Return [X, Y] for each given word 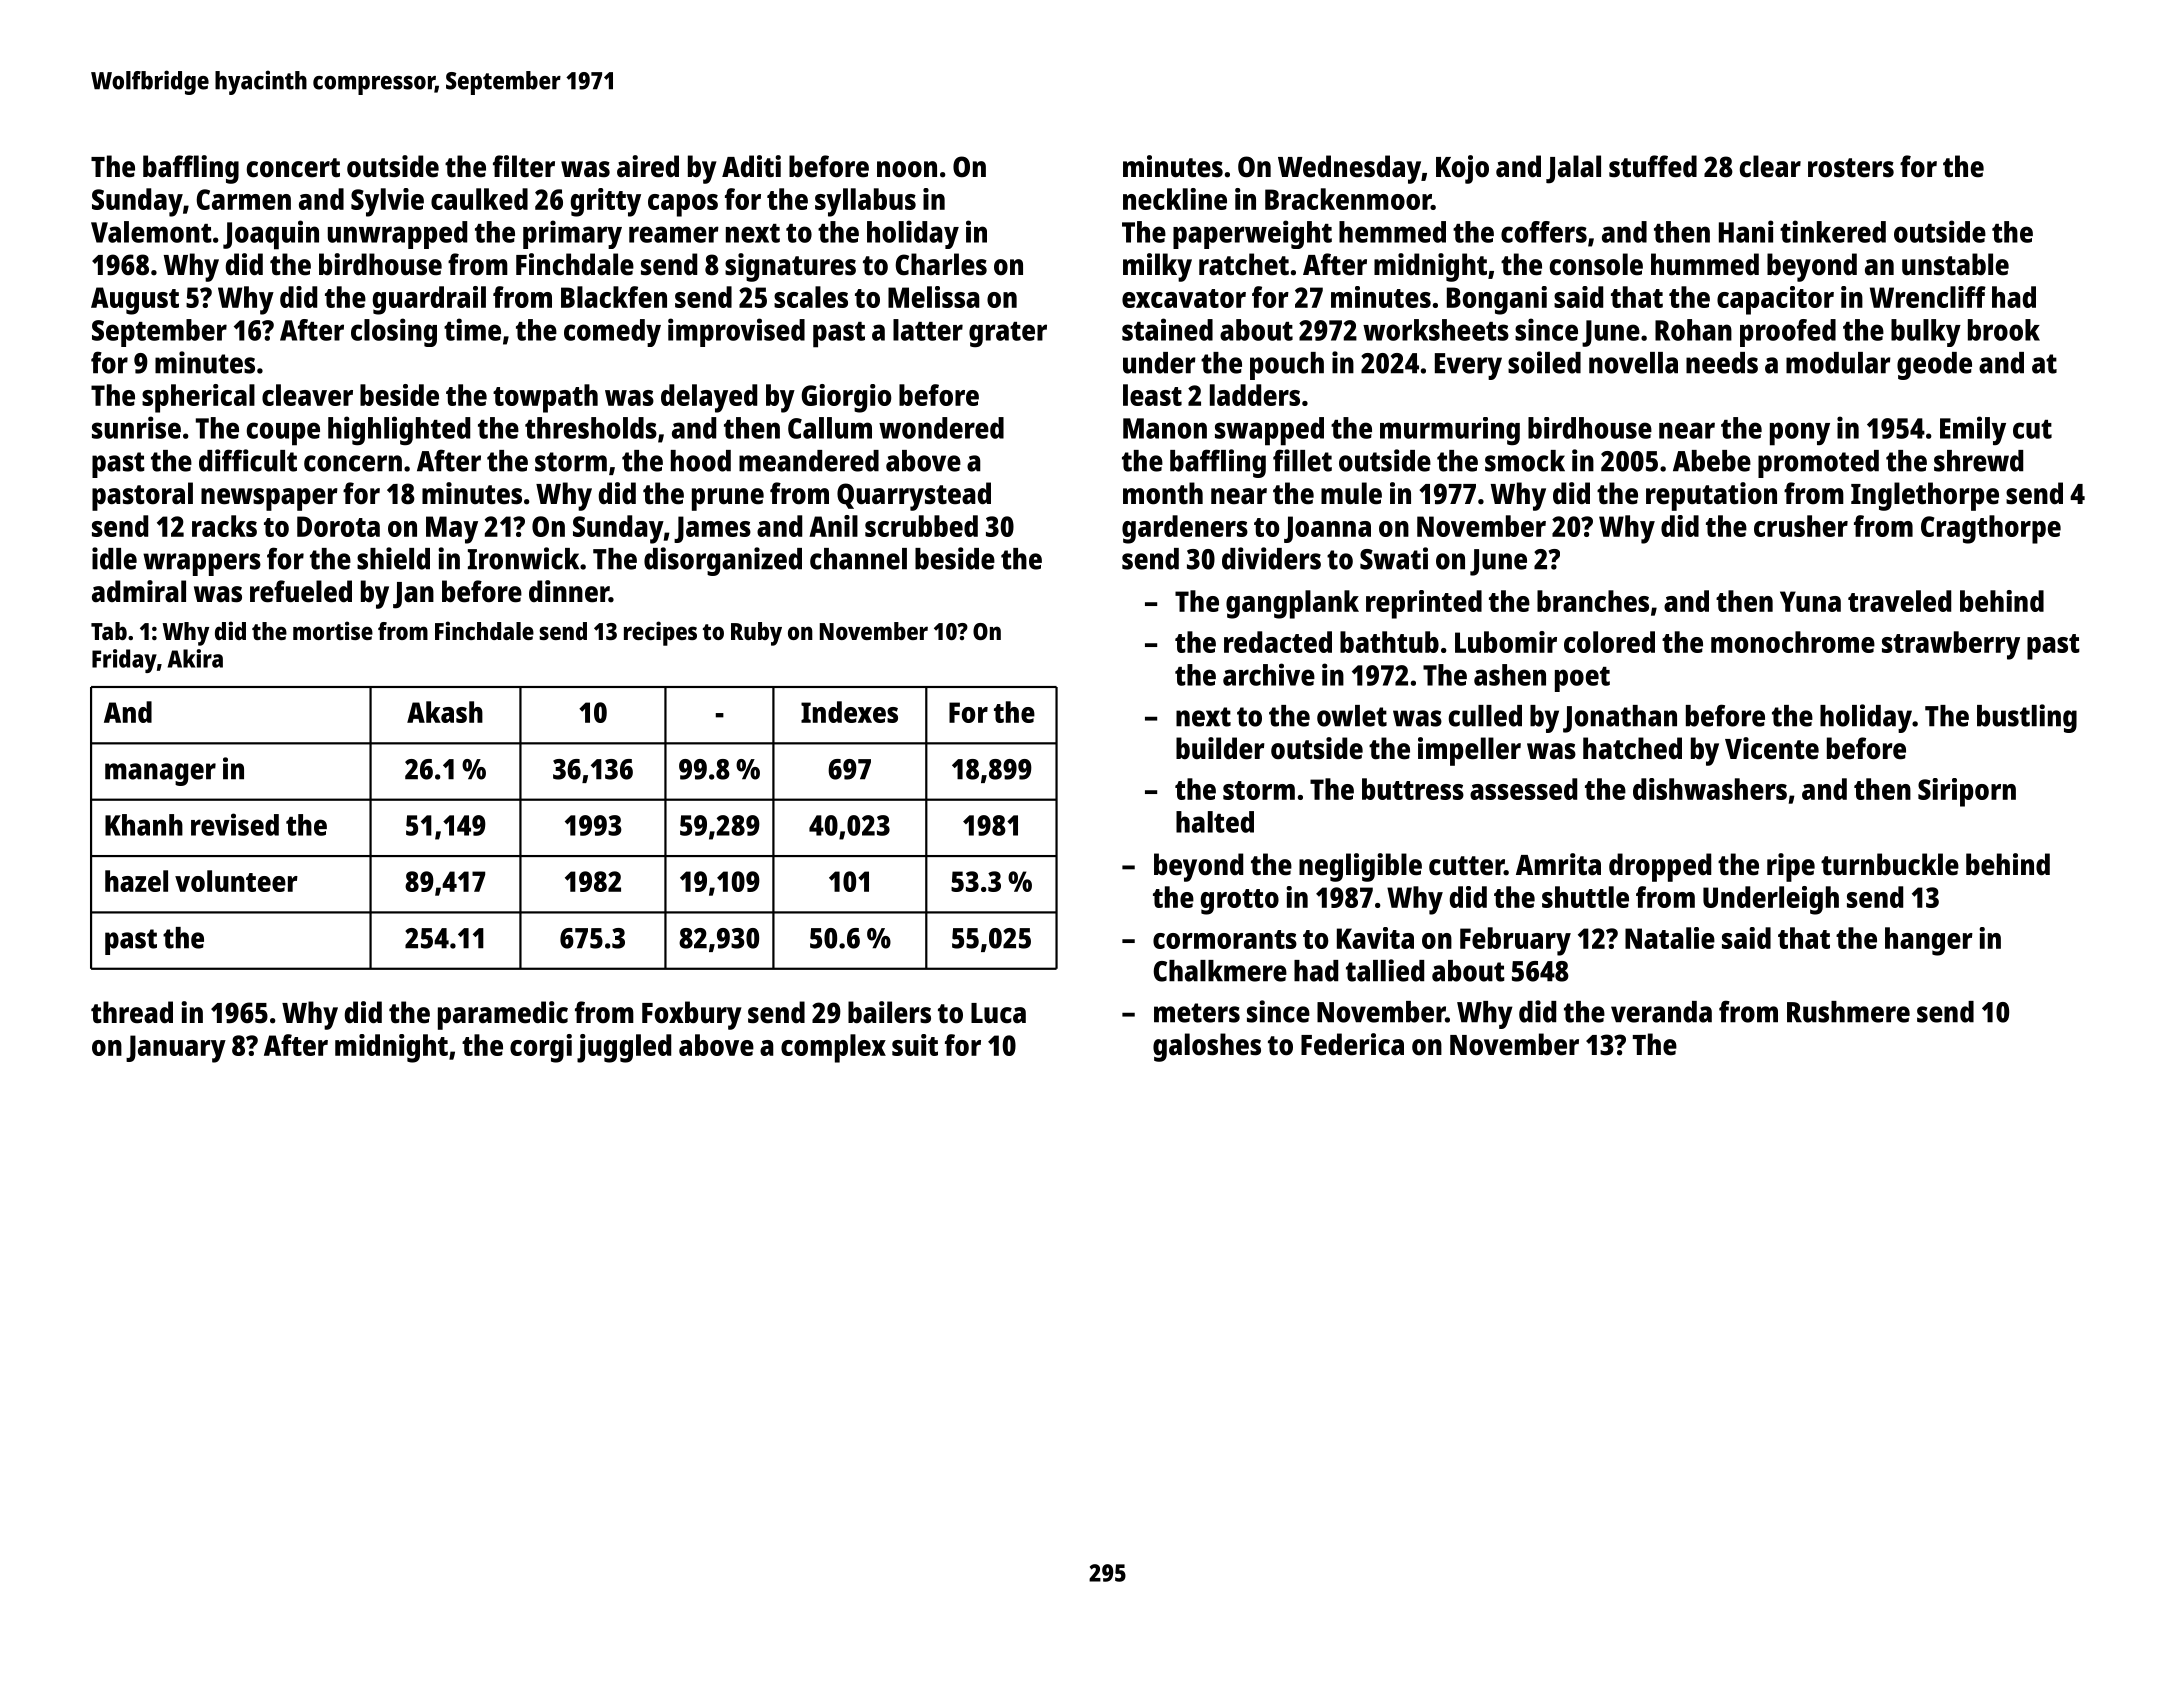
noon [907, 169]
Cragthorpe [1991, 529]
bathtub [1389, 642]
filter [524, 166]
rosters [1851, 168]
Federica [1352, 1044]
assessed [1523, 789]
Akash [445, 712]
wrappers [202, 564]
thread [132, 1012]
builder [1220, 748]
